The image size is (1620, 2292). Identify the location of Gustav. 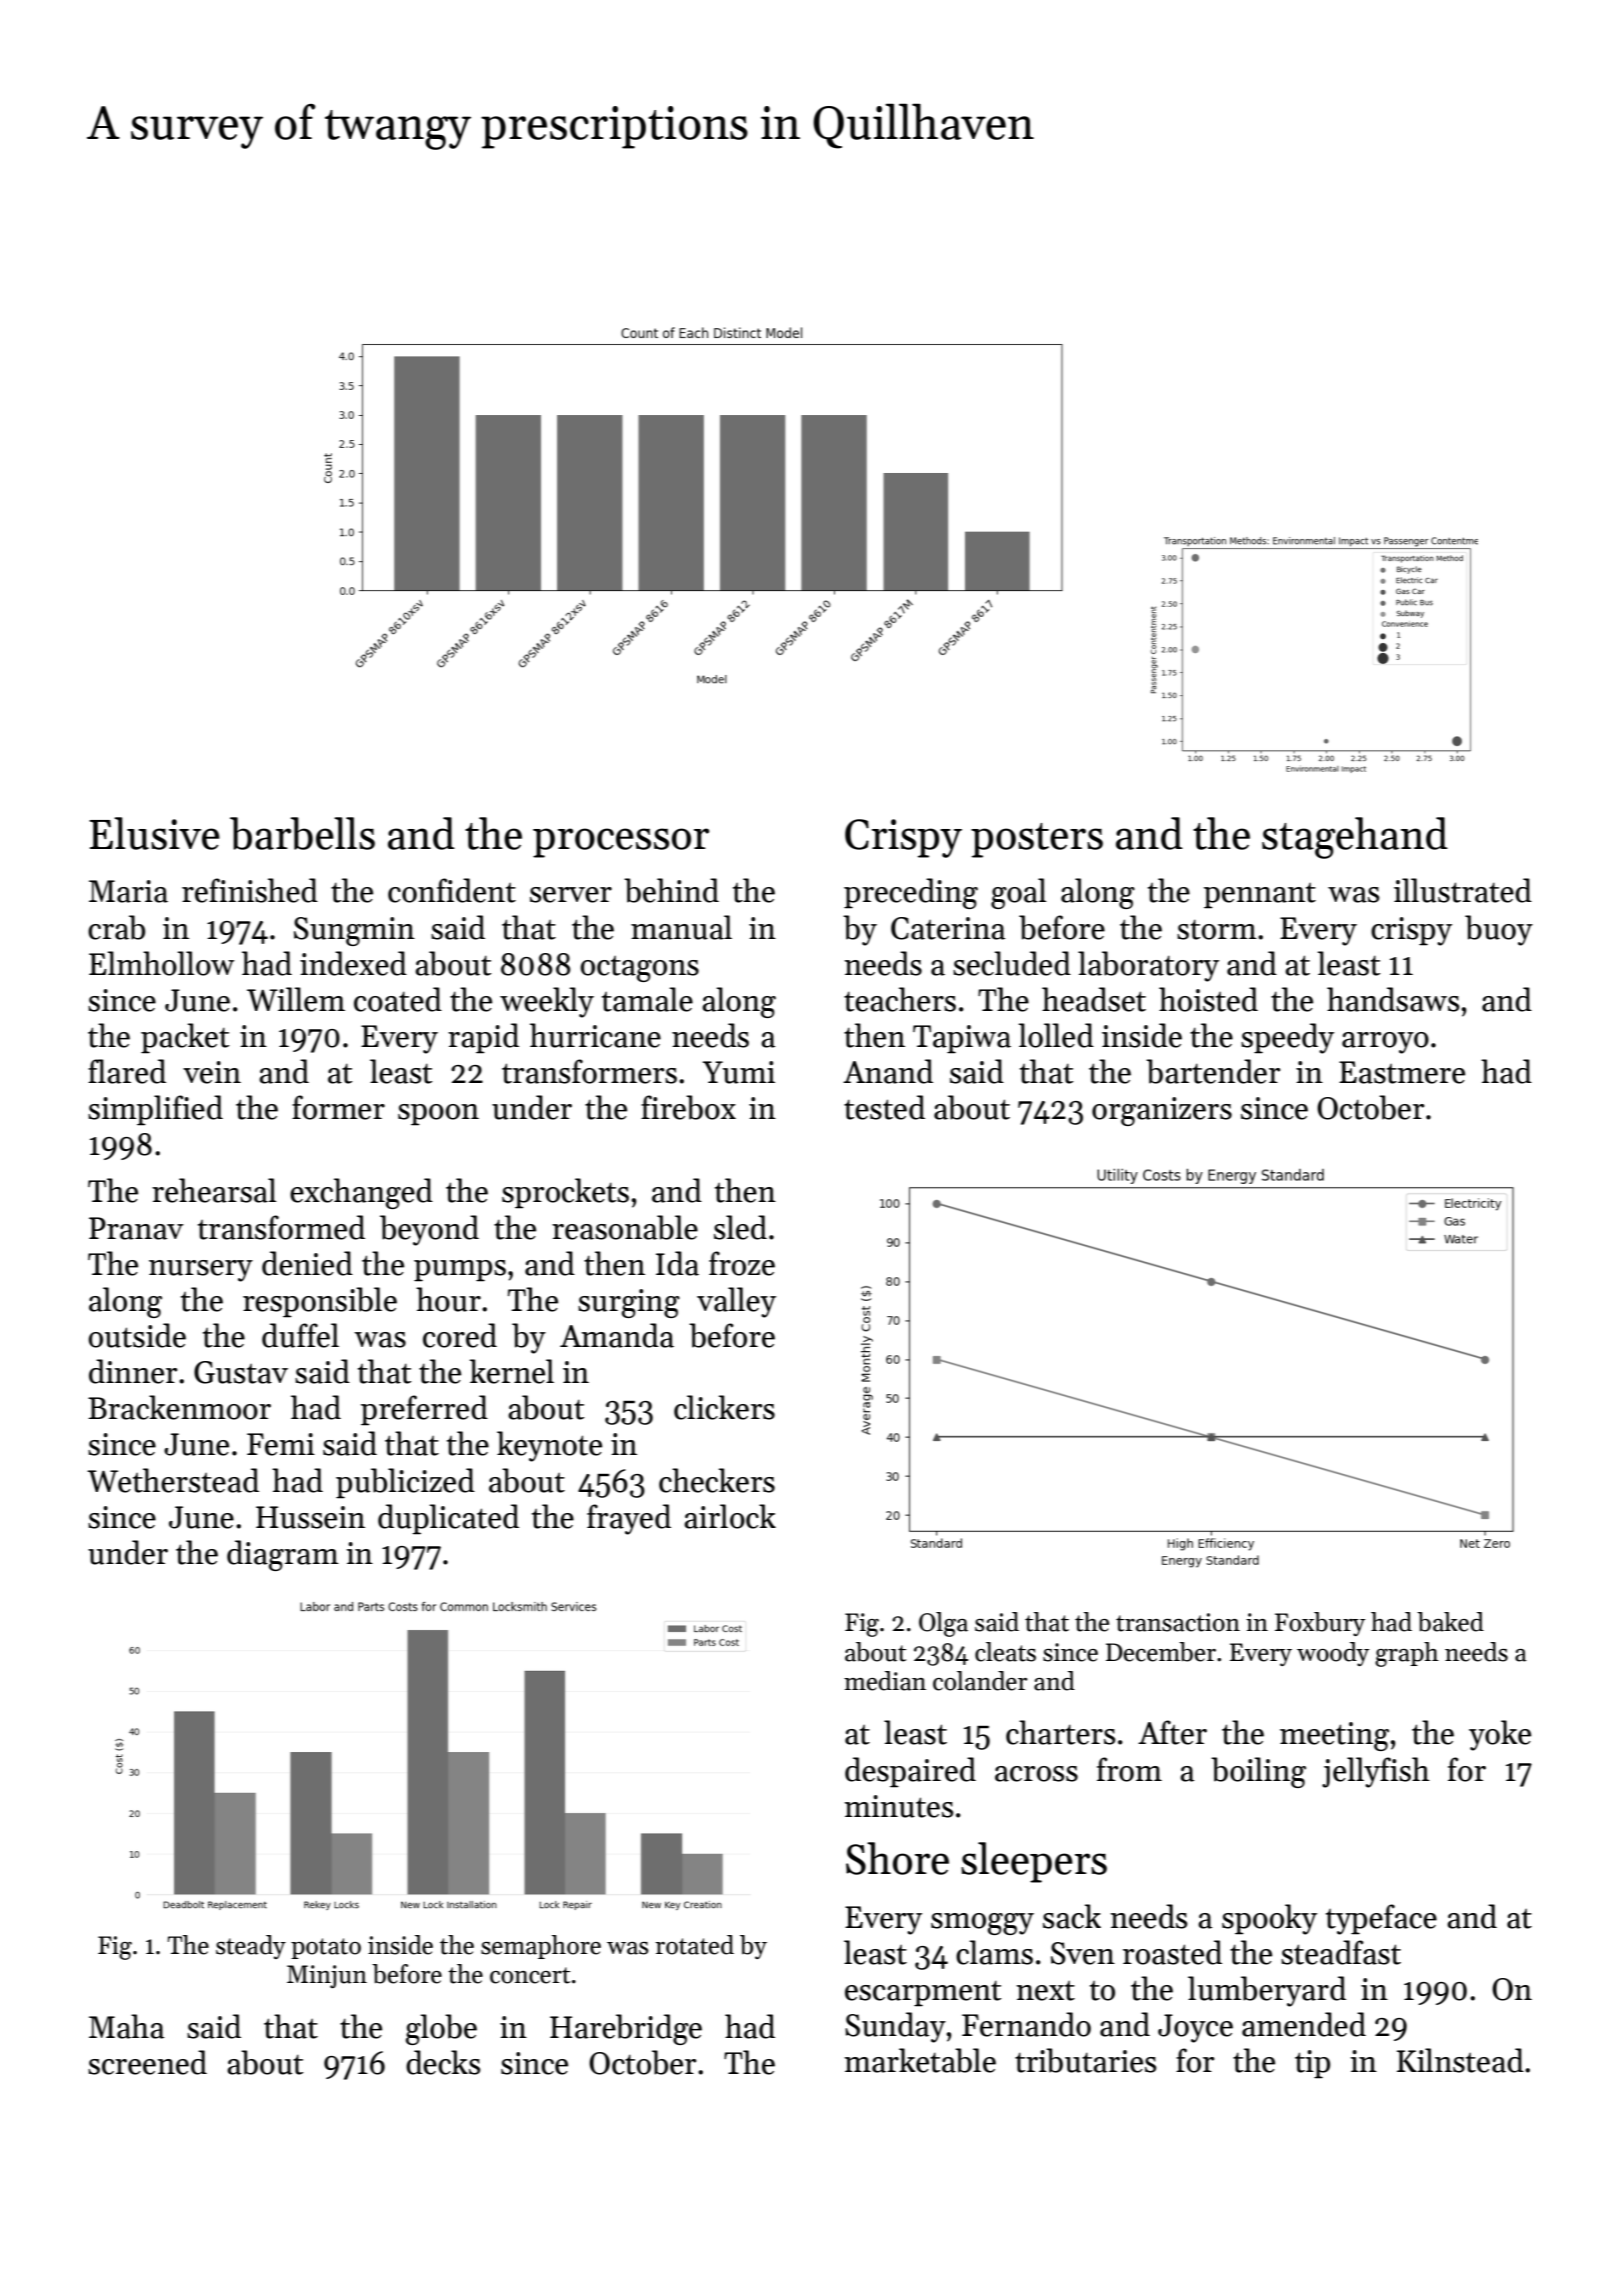
(241, 1372).
